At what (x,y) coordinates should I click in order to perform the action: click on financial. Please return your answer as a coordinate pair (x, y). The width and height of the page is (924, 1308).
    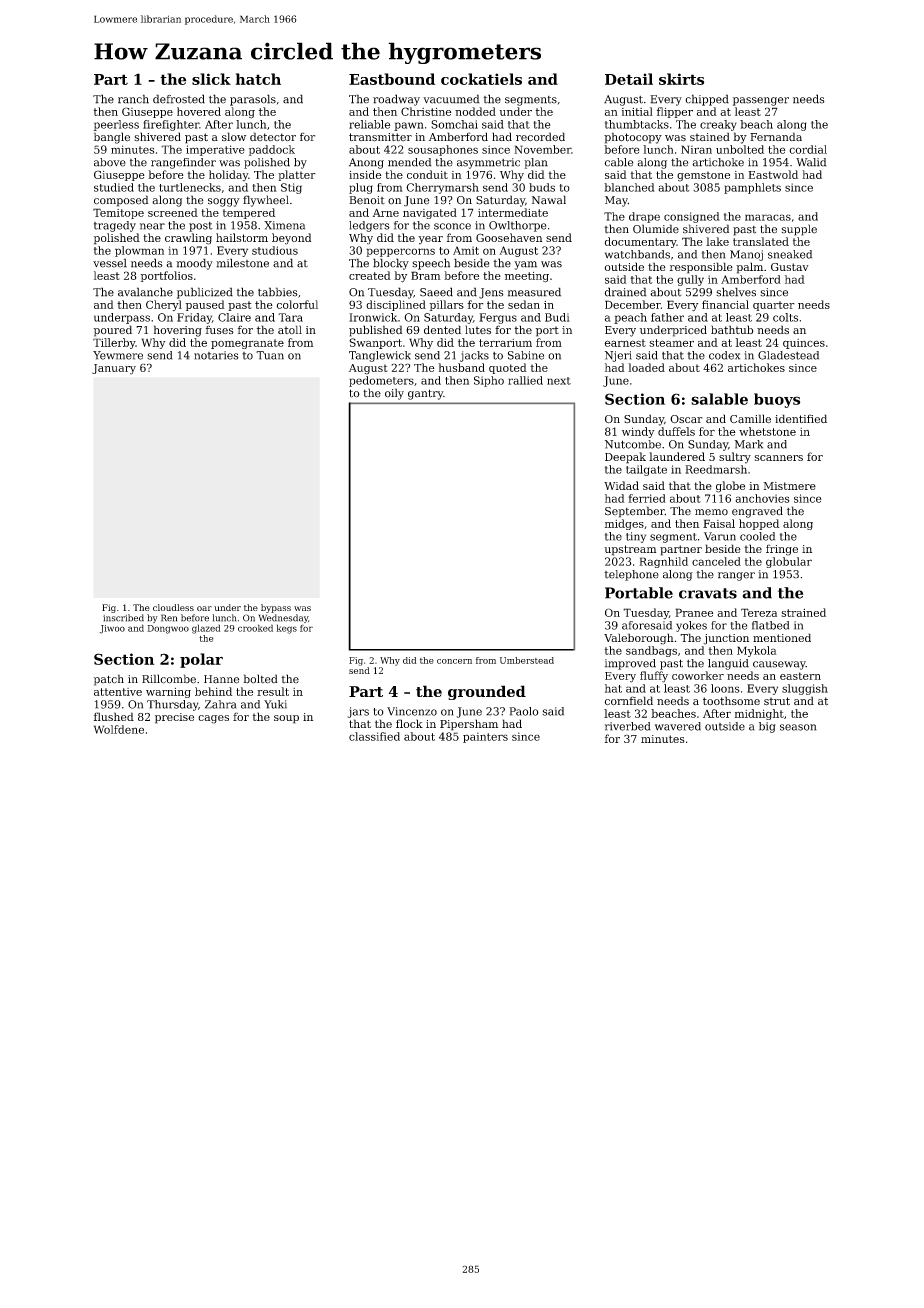
    Looking at the image, I should click on (725, 304).
